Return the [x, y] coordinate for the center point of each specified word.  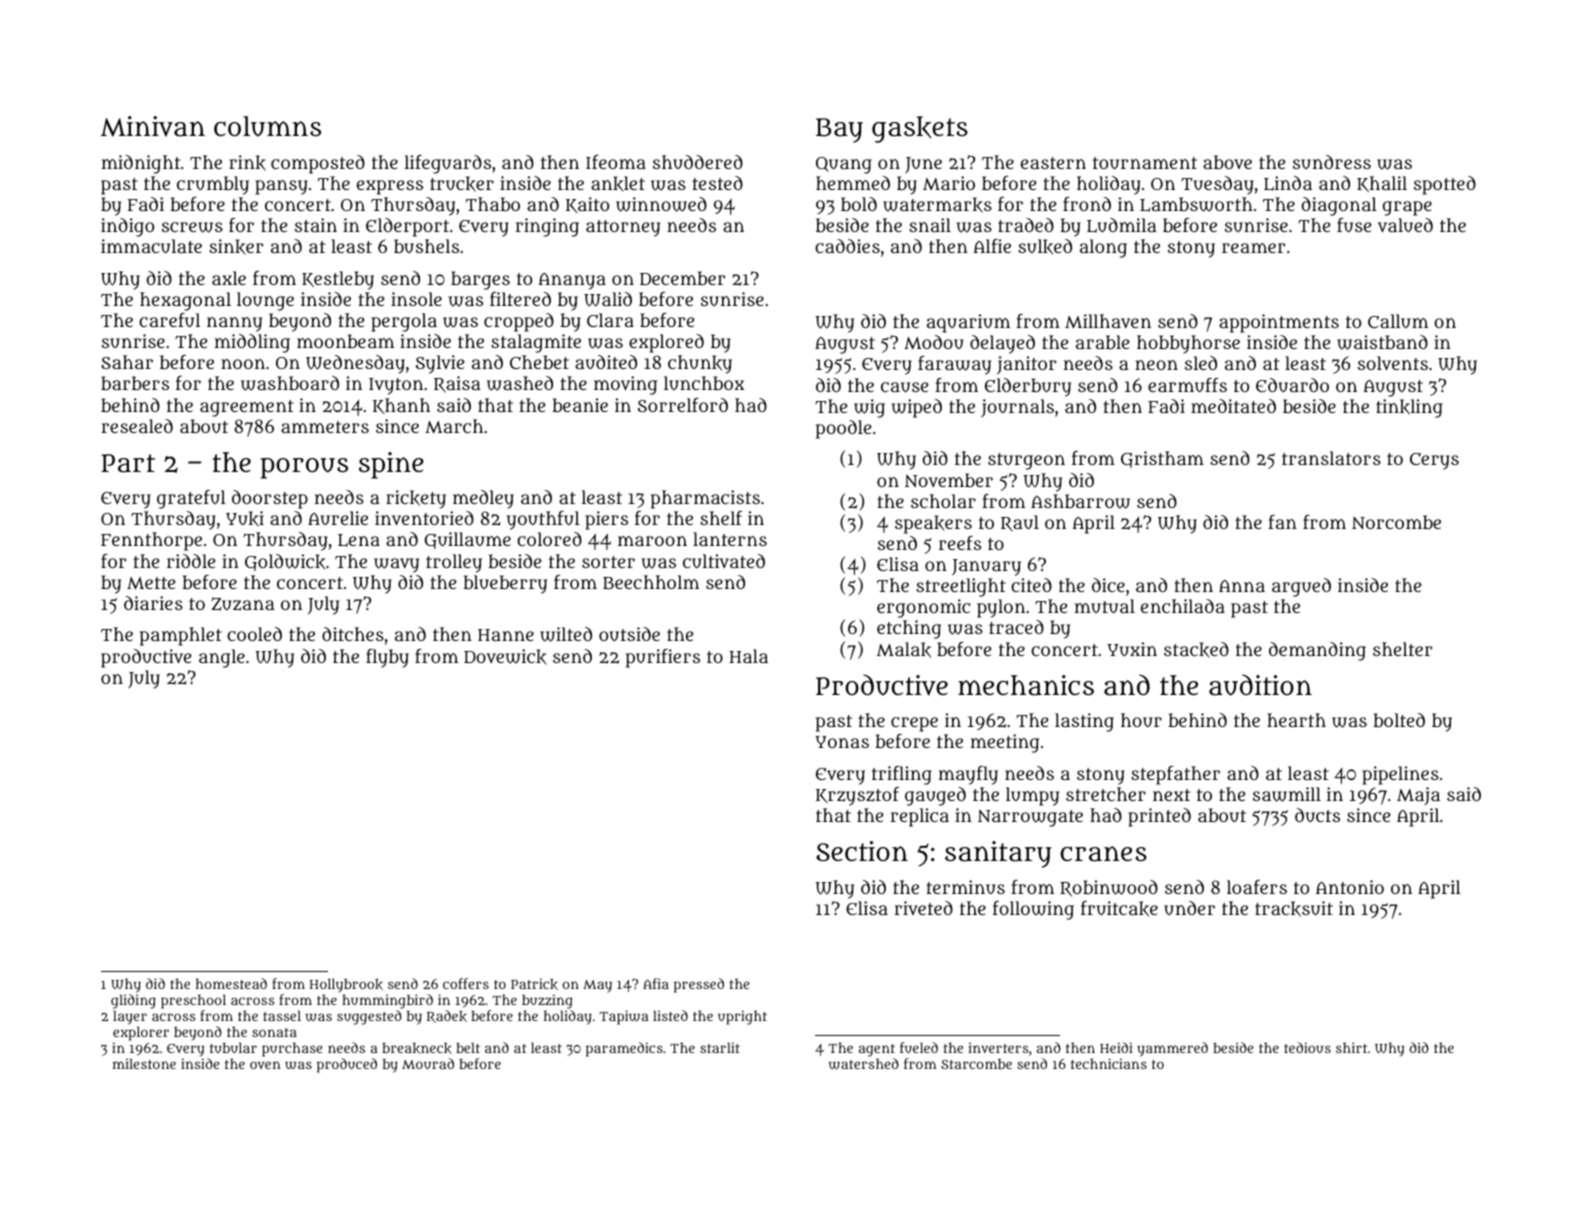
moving [625, 385]
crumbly [213, 185]
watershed [864, 1064]
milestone [144, 1063]
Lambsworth [1196, 204]
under [1189, 908]
